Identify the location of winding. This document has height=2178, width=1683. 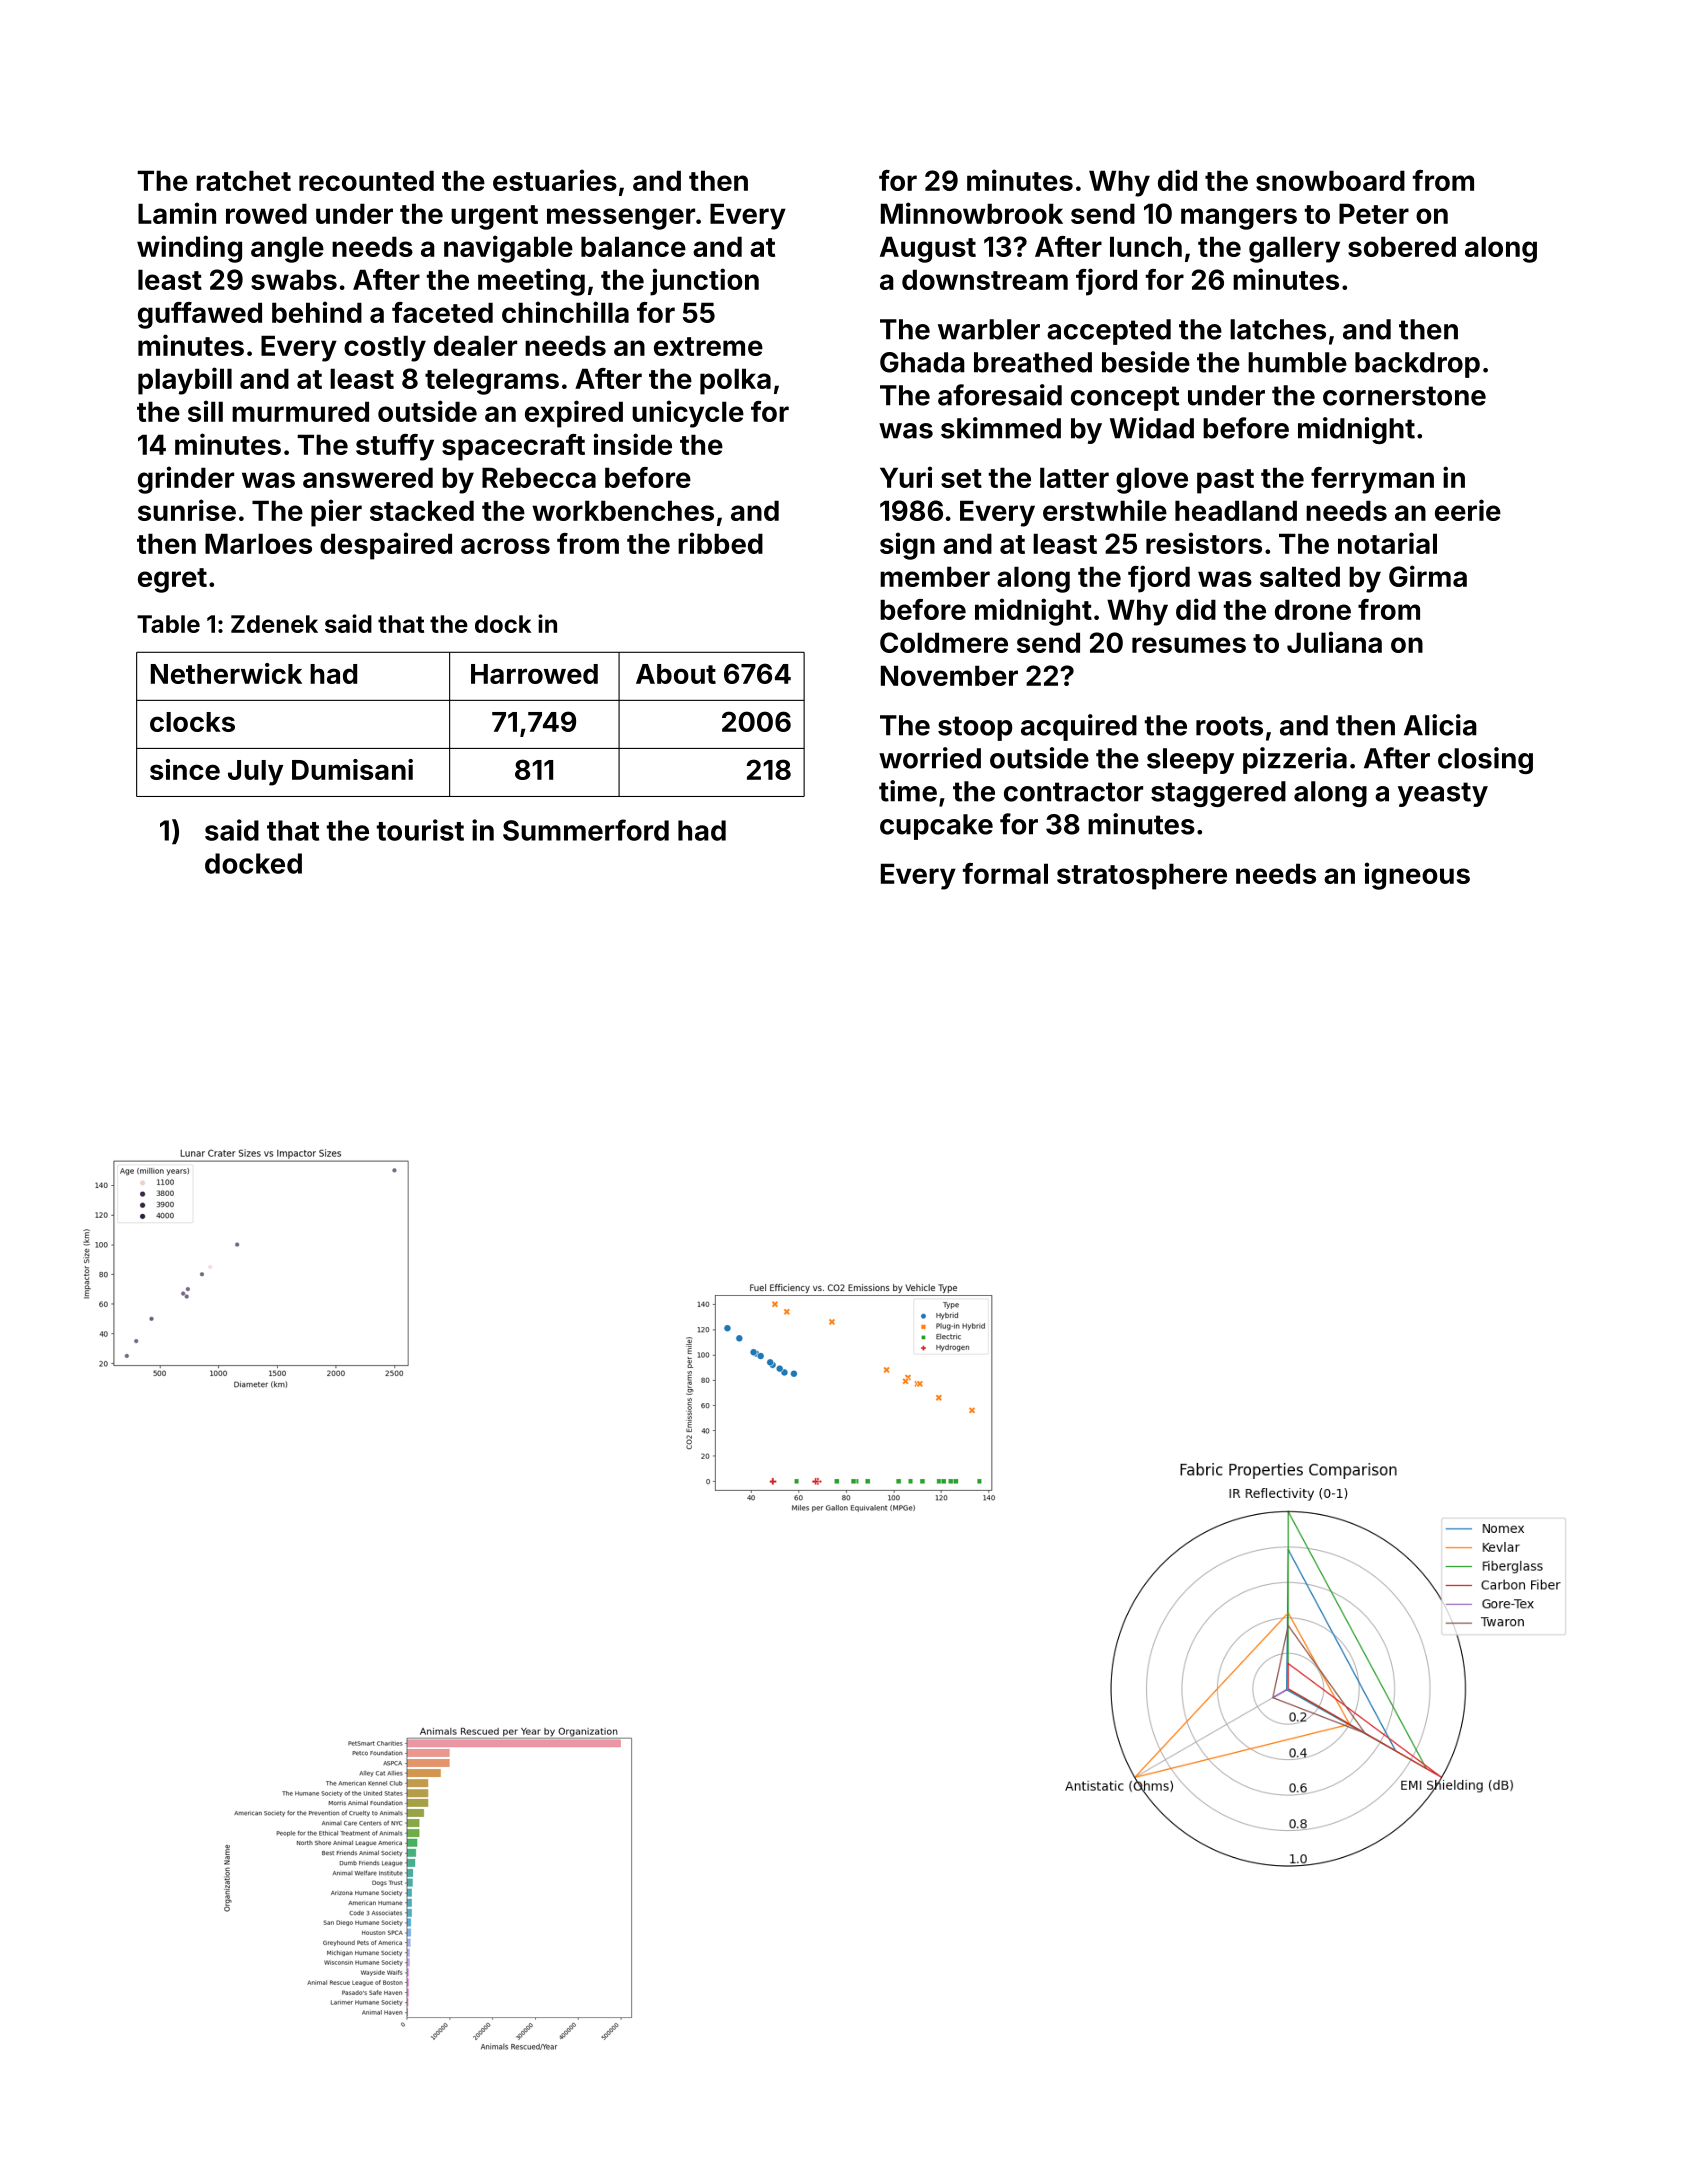
(189, 249).
